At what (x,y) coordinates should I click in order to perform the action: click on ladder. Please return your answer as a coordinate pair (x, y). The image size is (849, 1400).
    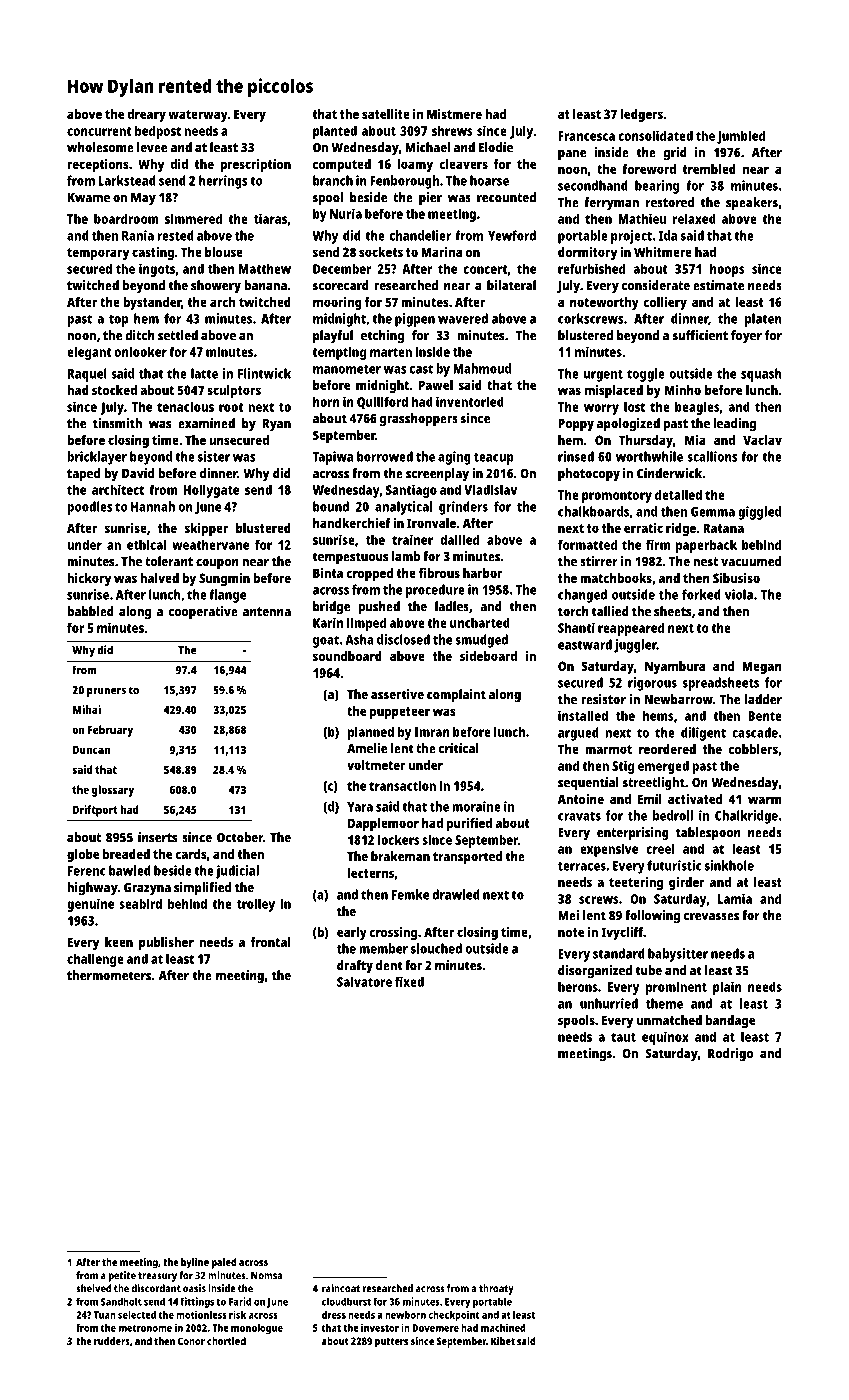
    Looking at the image, I should click on (763, 699).
